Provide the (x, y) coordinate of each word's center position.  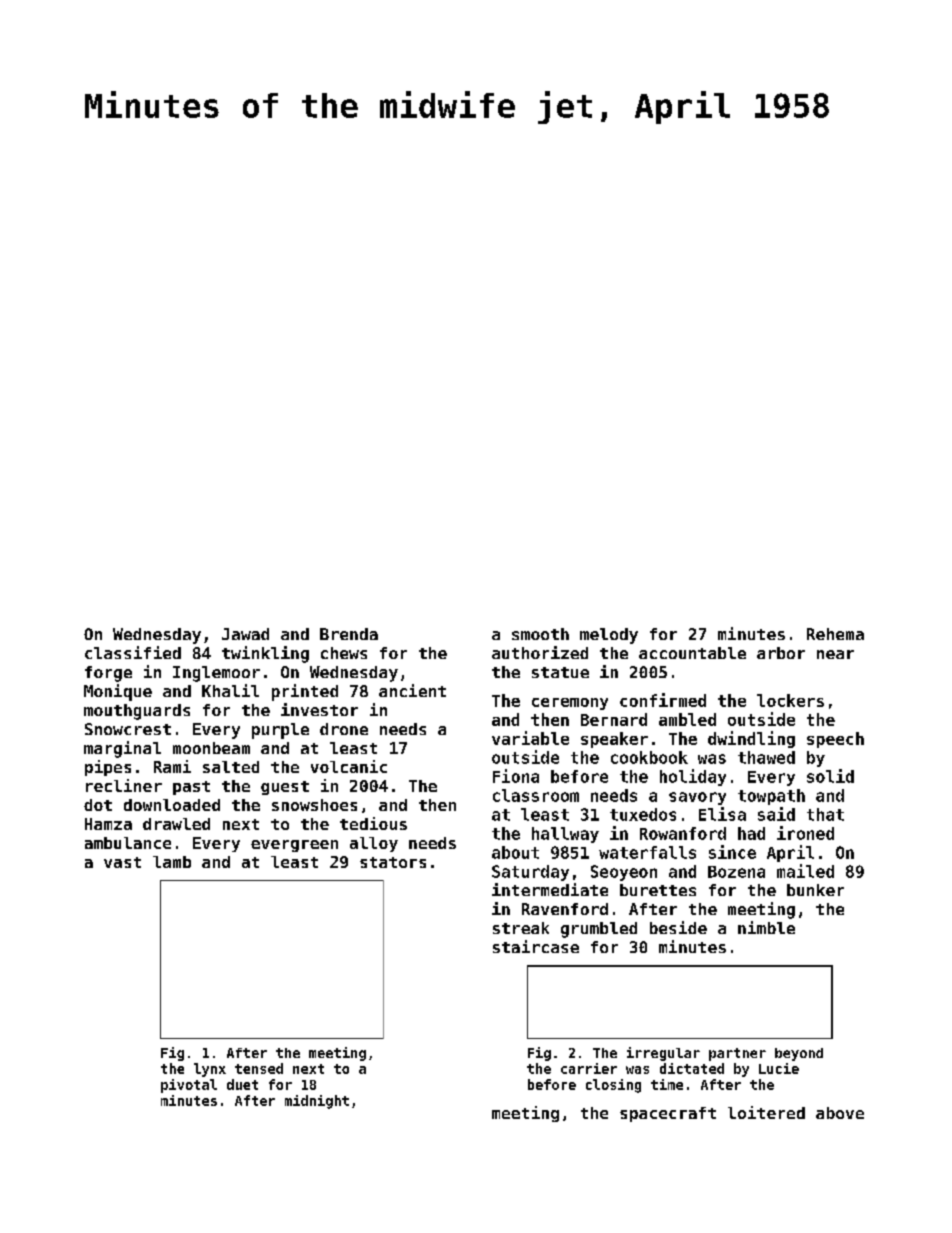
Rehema (835, 634)
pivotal (189, 1086)
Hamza (108, 824)
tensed (259, 1068)
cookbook (649, 757)
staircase (536, 946)
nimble (766, 927)
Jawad (245, 634)
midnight (317, 1102)
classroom (536, 795)
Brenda (349, 634)
